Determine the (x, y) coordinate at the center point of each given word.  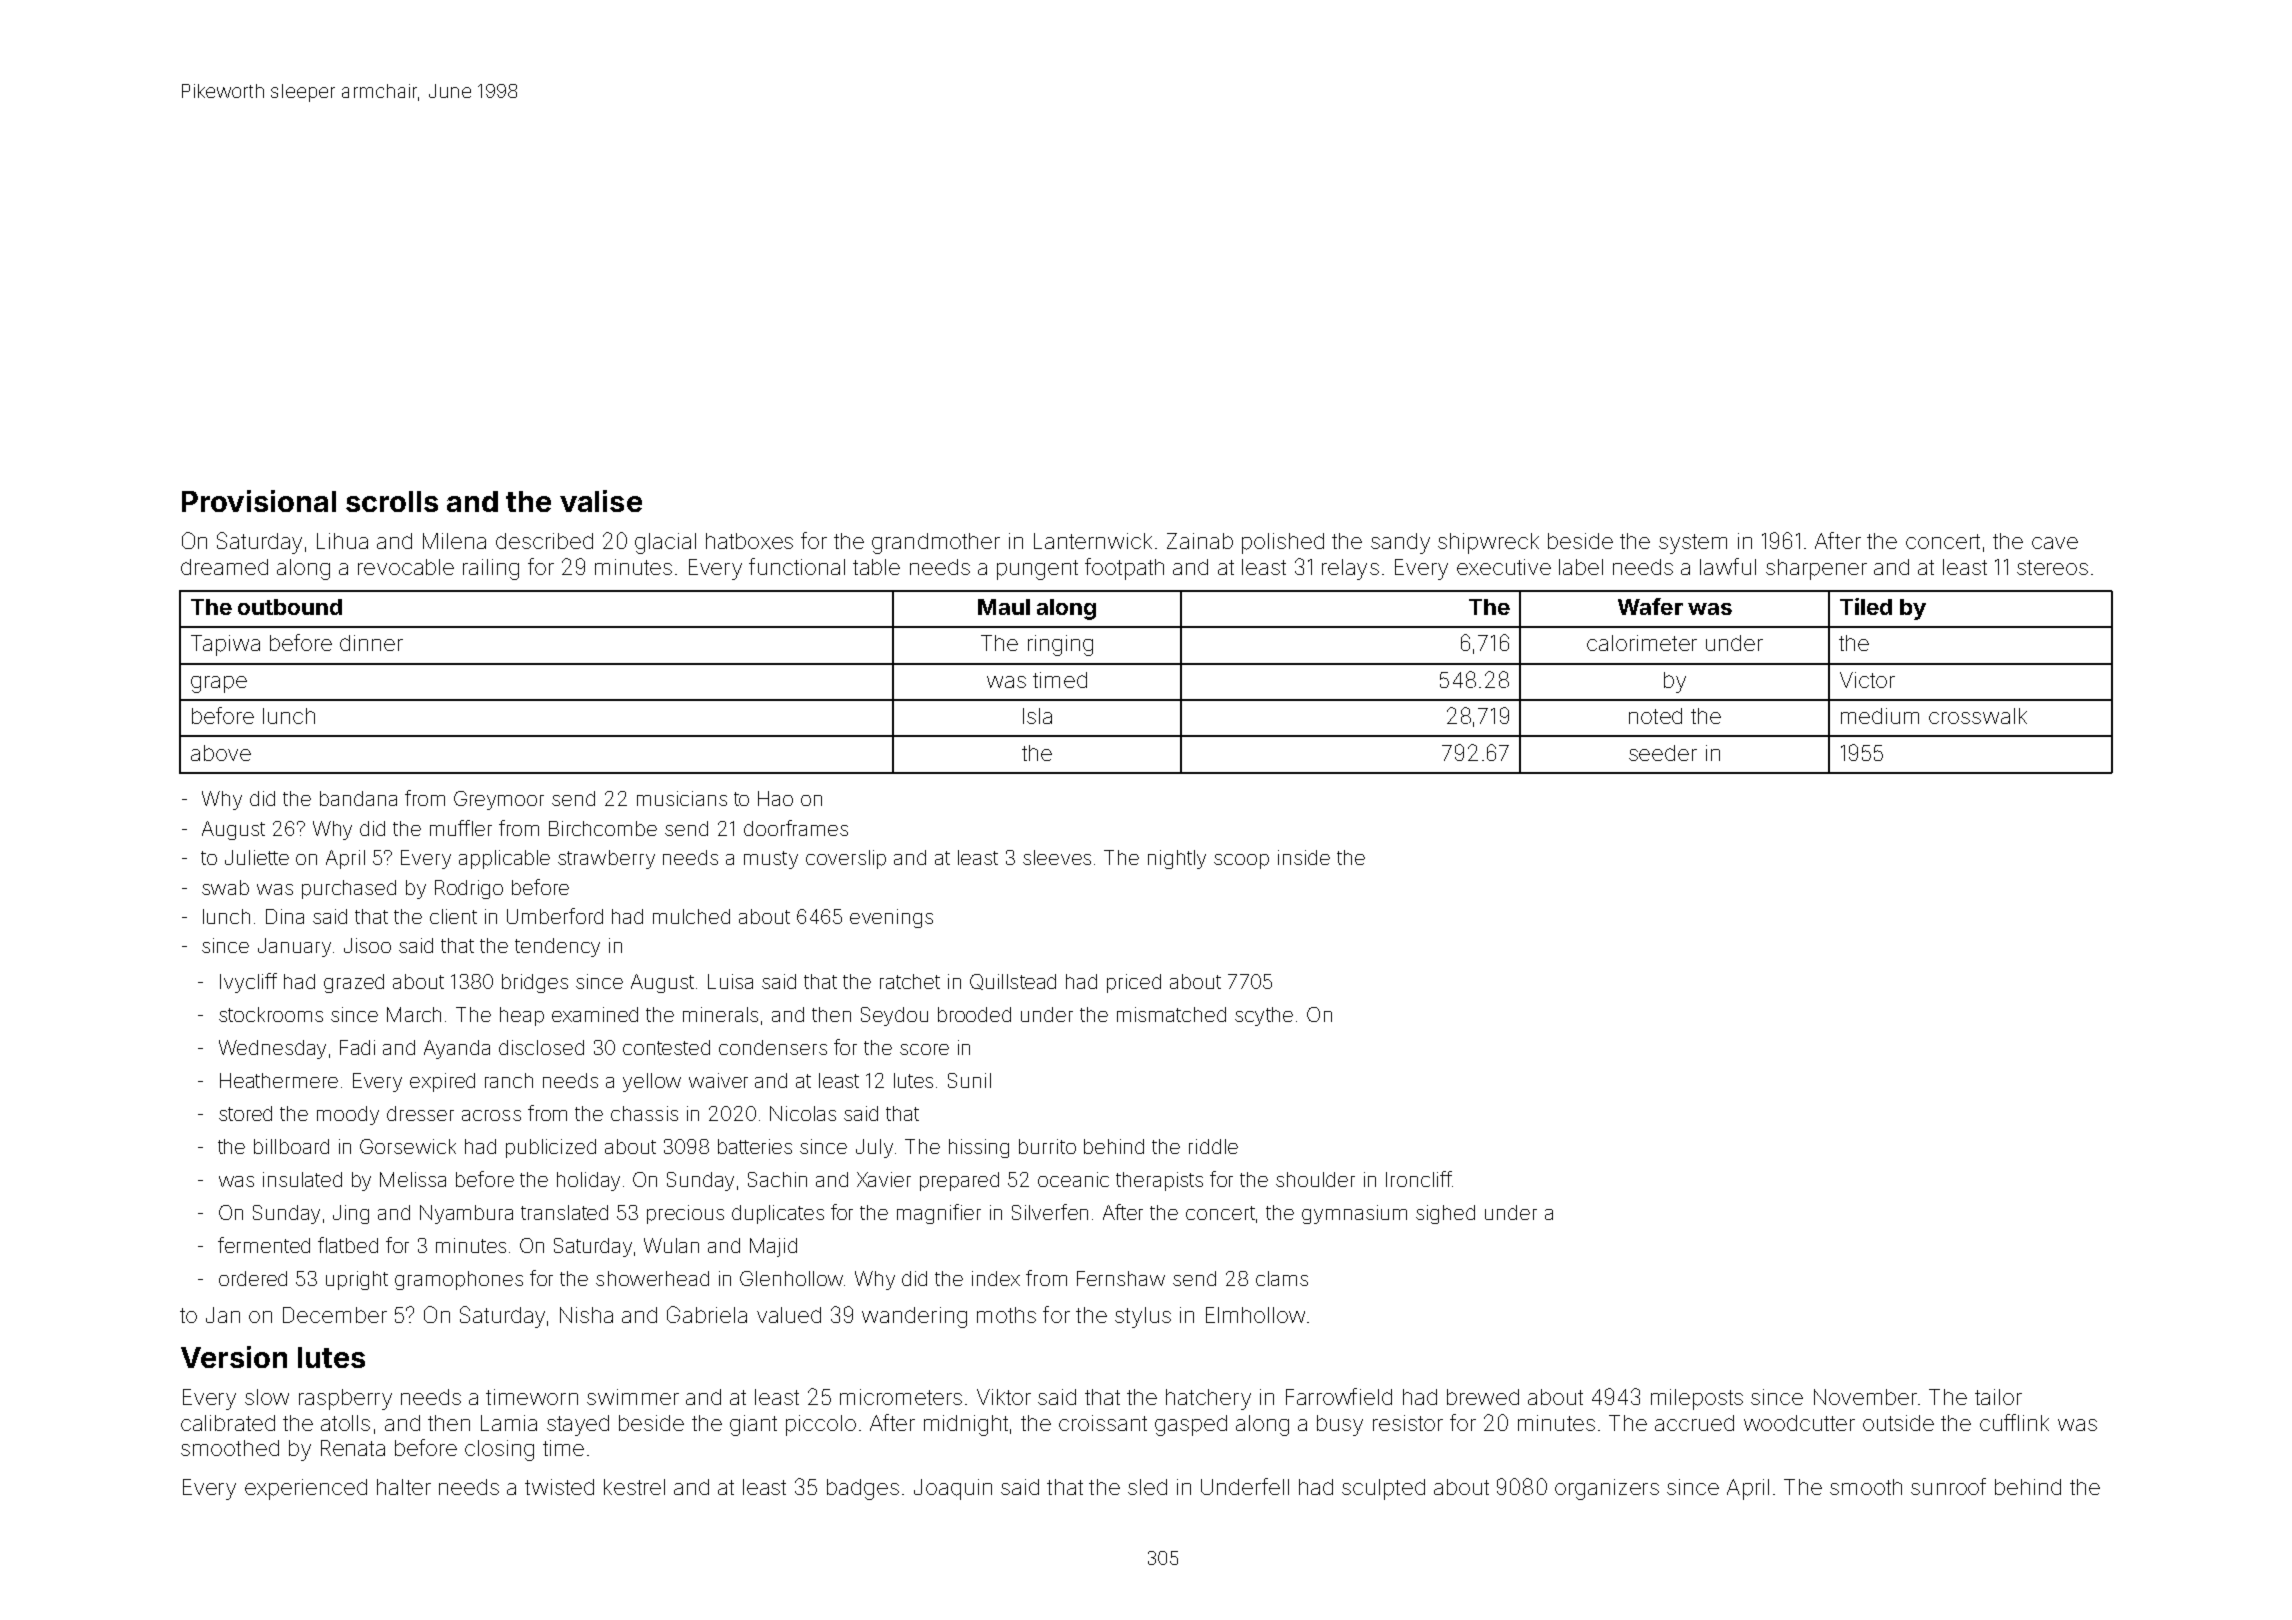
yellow (652, 1082)
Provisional (259, 501)
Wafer (1650, 606)
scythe (1264, 1016)
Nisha (586, 1315)
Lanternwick (1093, 541)
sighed (1445, 1214)
